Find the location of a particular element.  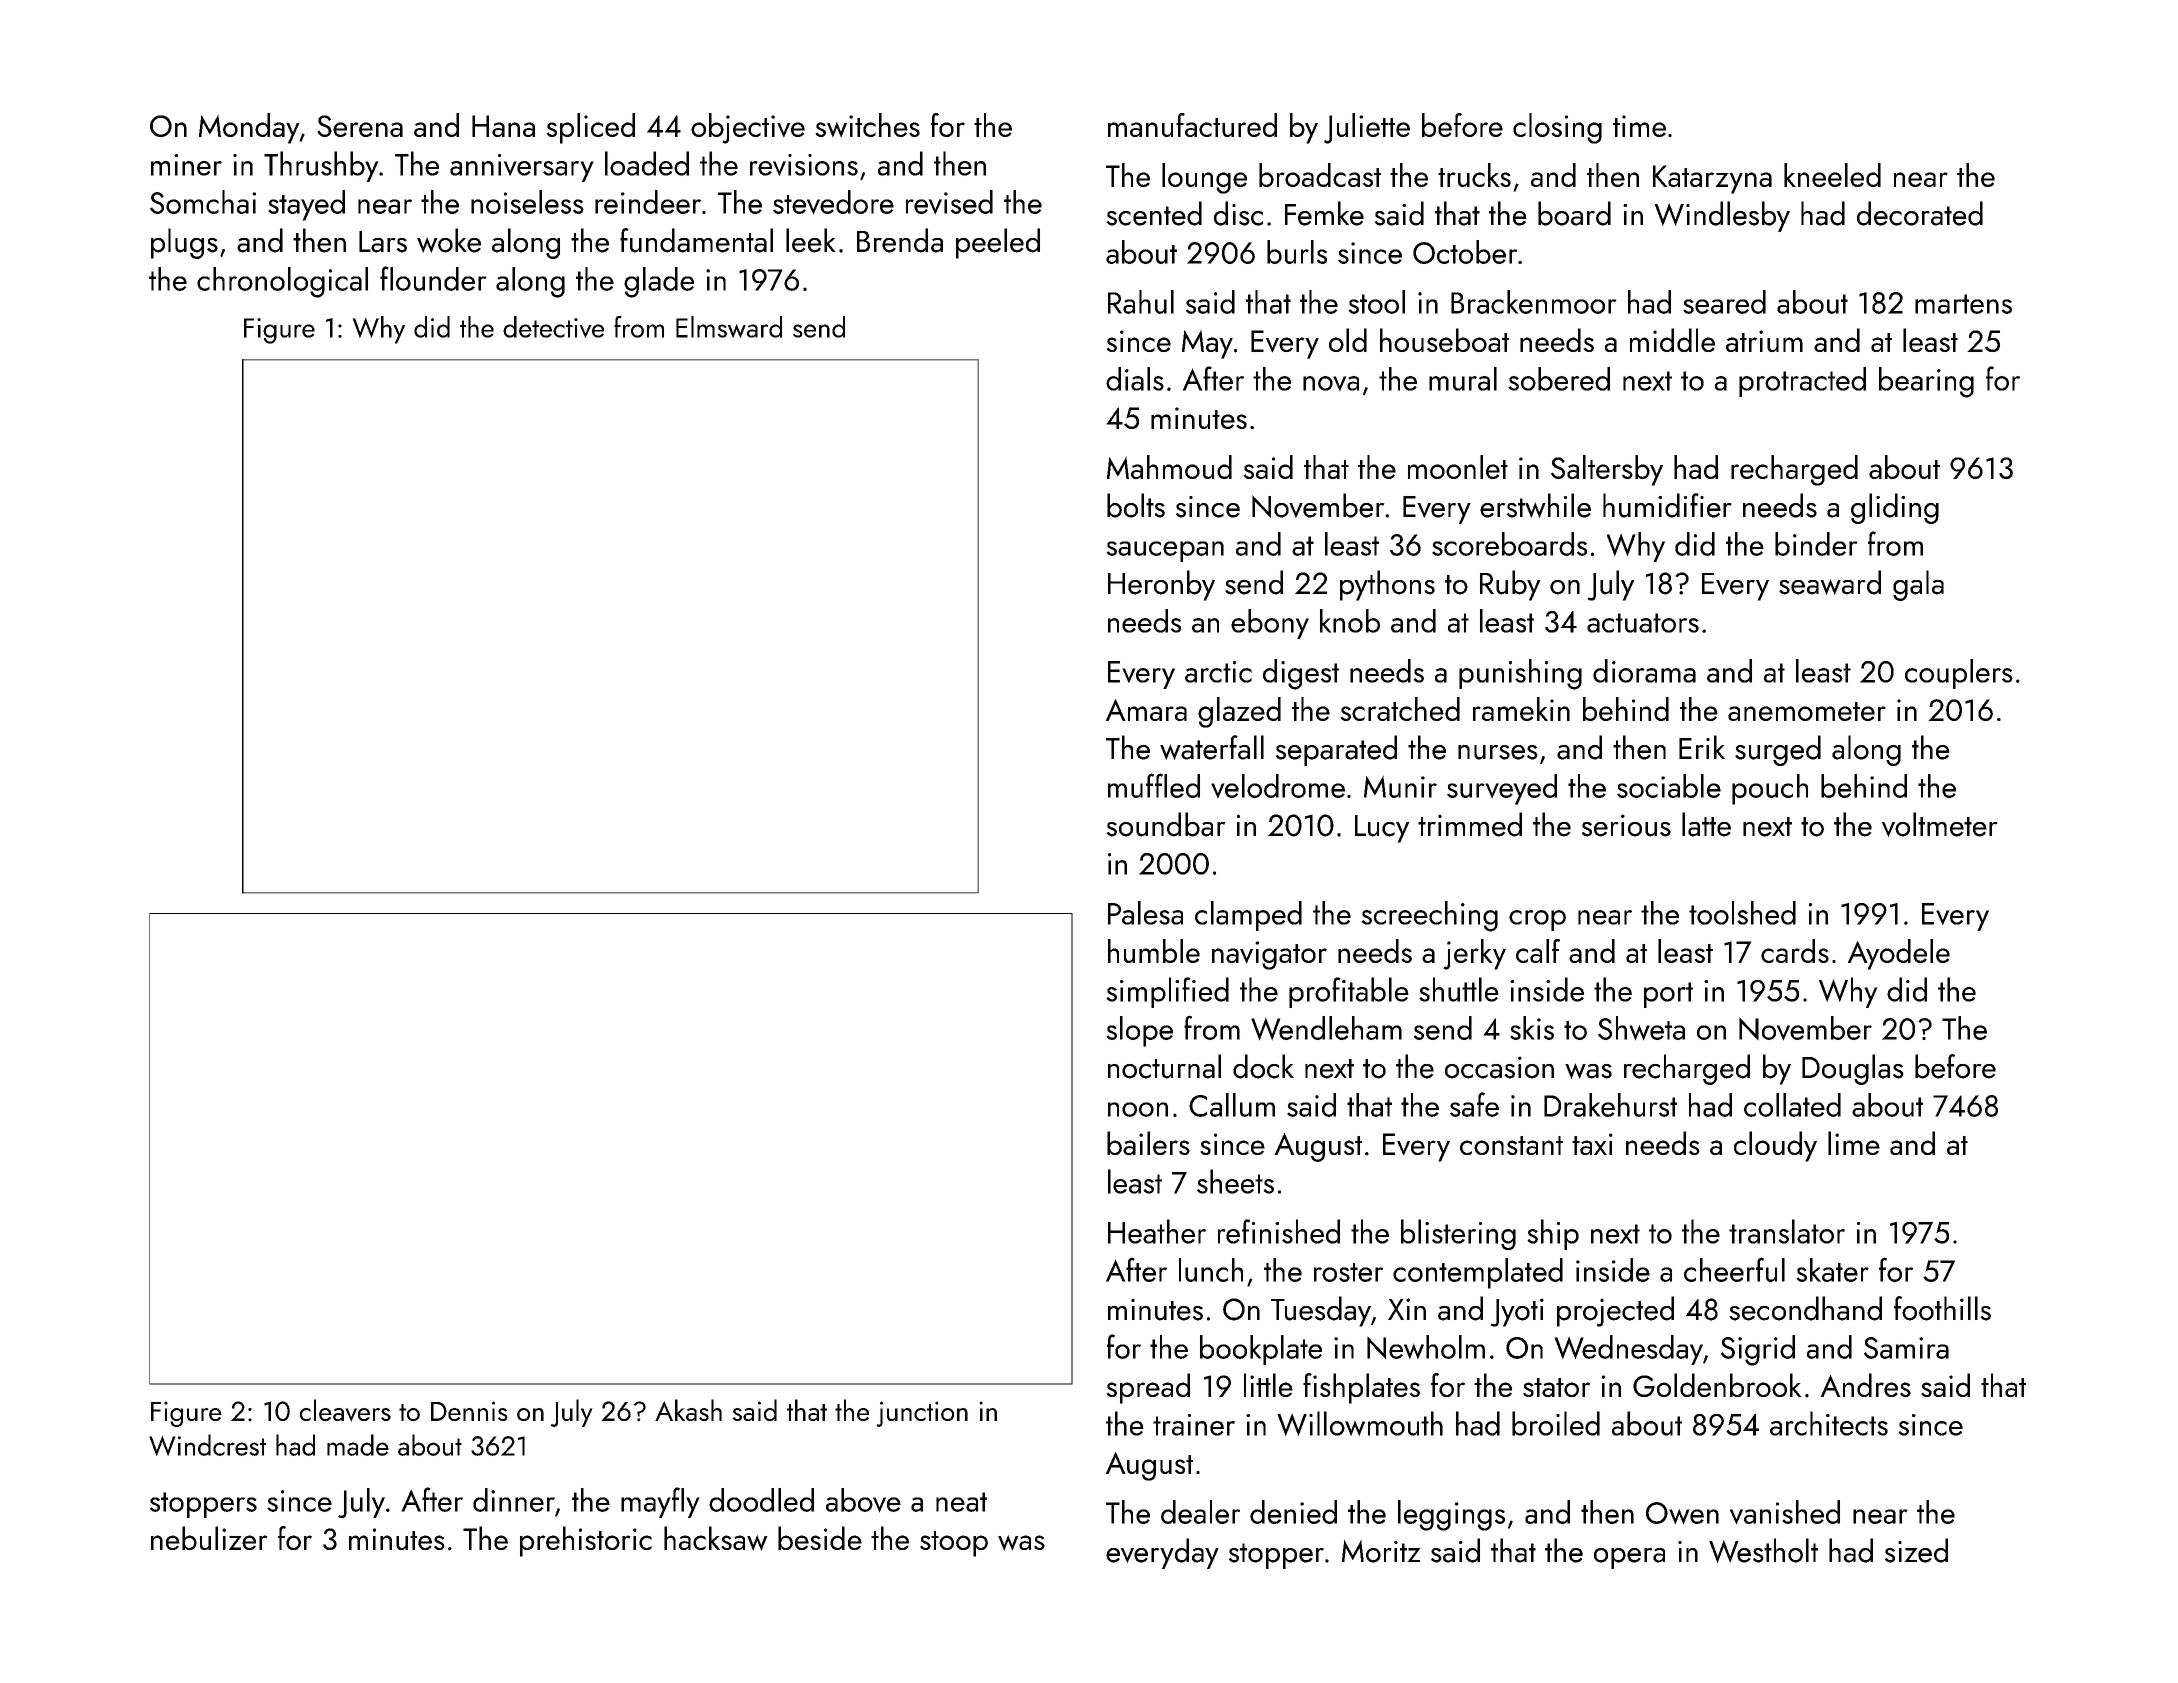

cleavers is located at coordinates (345, 1410).
